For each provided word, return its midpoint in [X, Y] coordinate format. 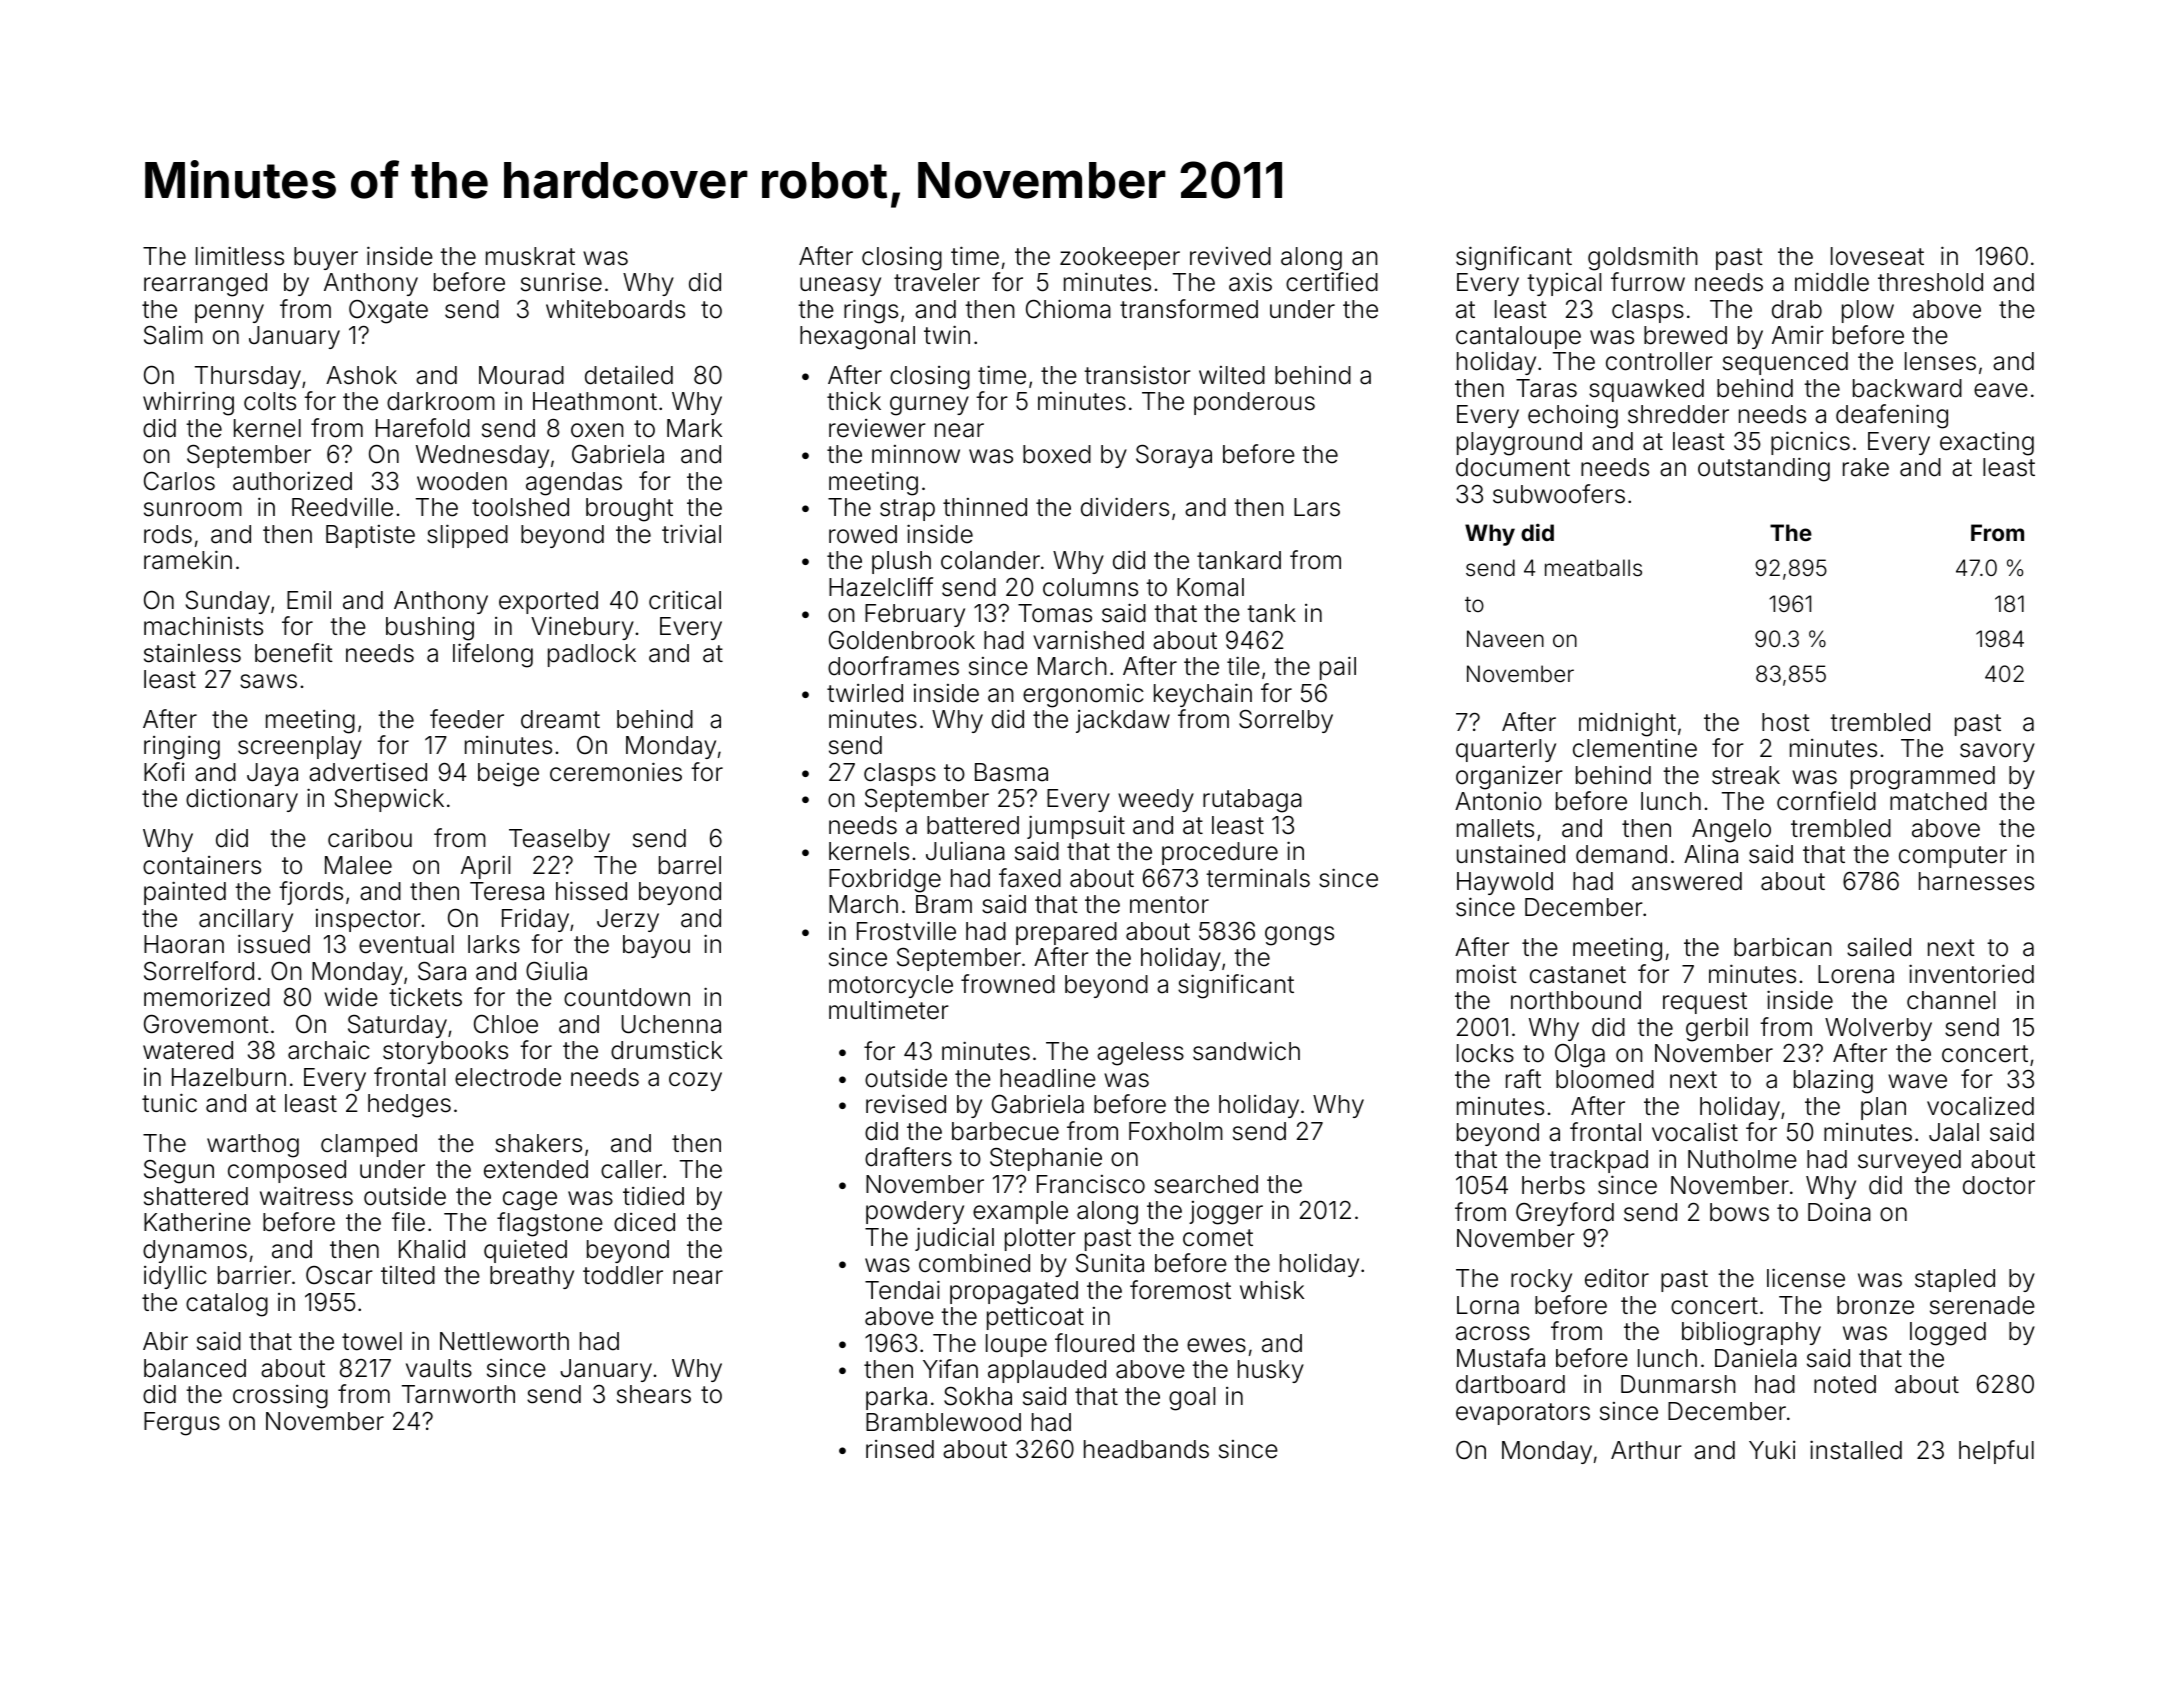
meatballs [1593, 568]
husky [1271, 1371]
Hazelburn [229, 1077]
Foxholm [1176, 1131]
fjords [311, 893]
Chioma [1068, 309]
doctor [1999, 1185]
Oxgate [388, 312]
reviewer [877, 428]
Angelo [1731, 831]
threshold [1930, 282]
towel [372, 1341]
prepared [1066, 933]
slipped [467, 536]
